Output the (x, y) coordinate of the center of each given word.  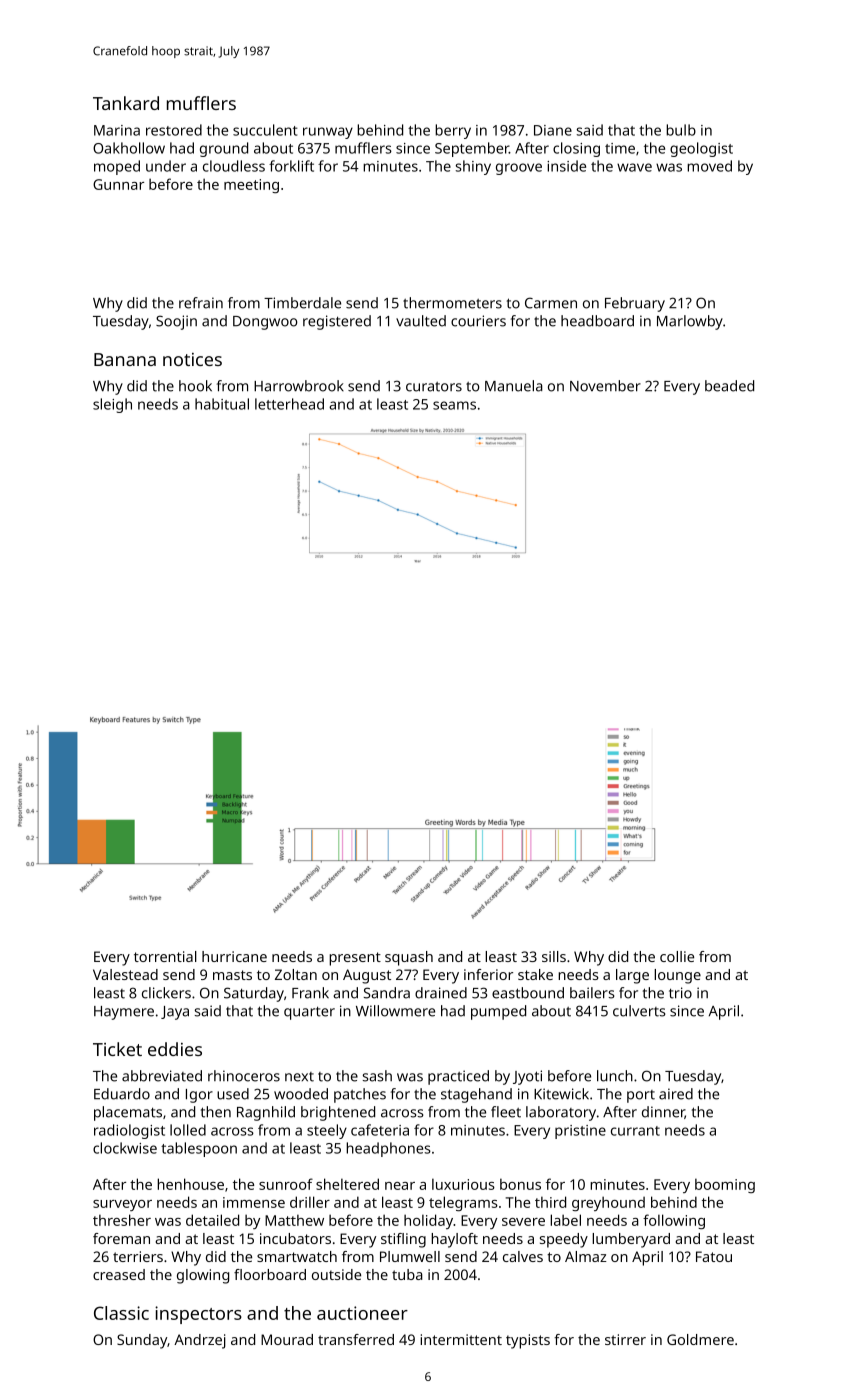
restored (174, 130)
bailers (592, 993)
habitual (222, 404)
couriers (478, 321)
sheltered (347, 1184)
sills (554, 956)
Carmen (551, 303)
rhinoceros (244, 1076)
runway (328, 133)
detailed (212, 1220)
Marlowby (690, 322)
